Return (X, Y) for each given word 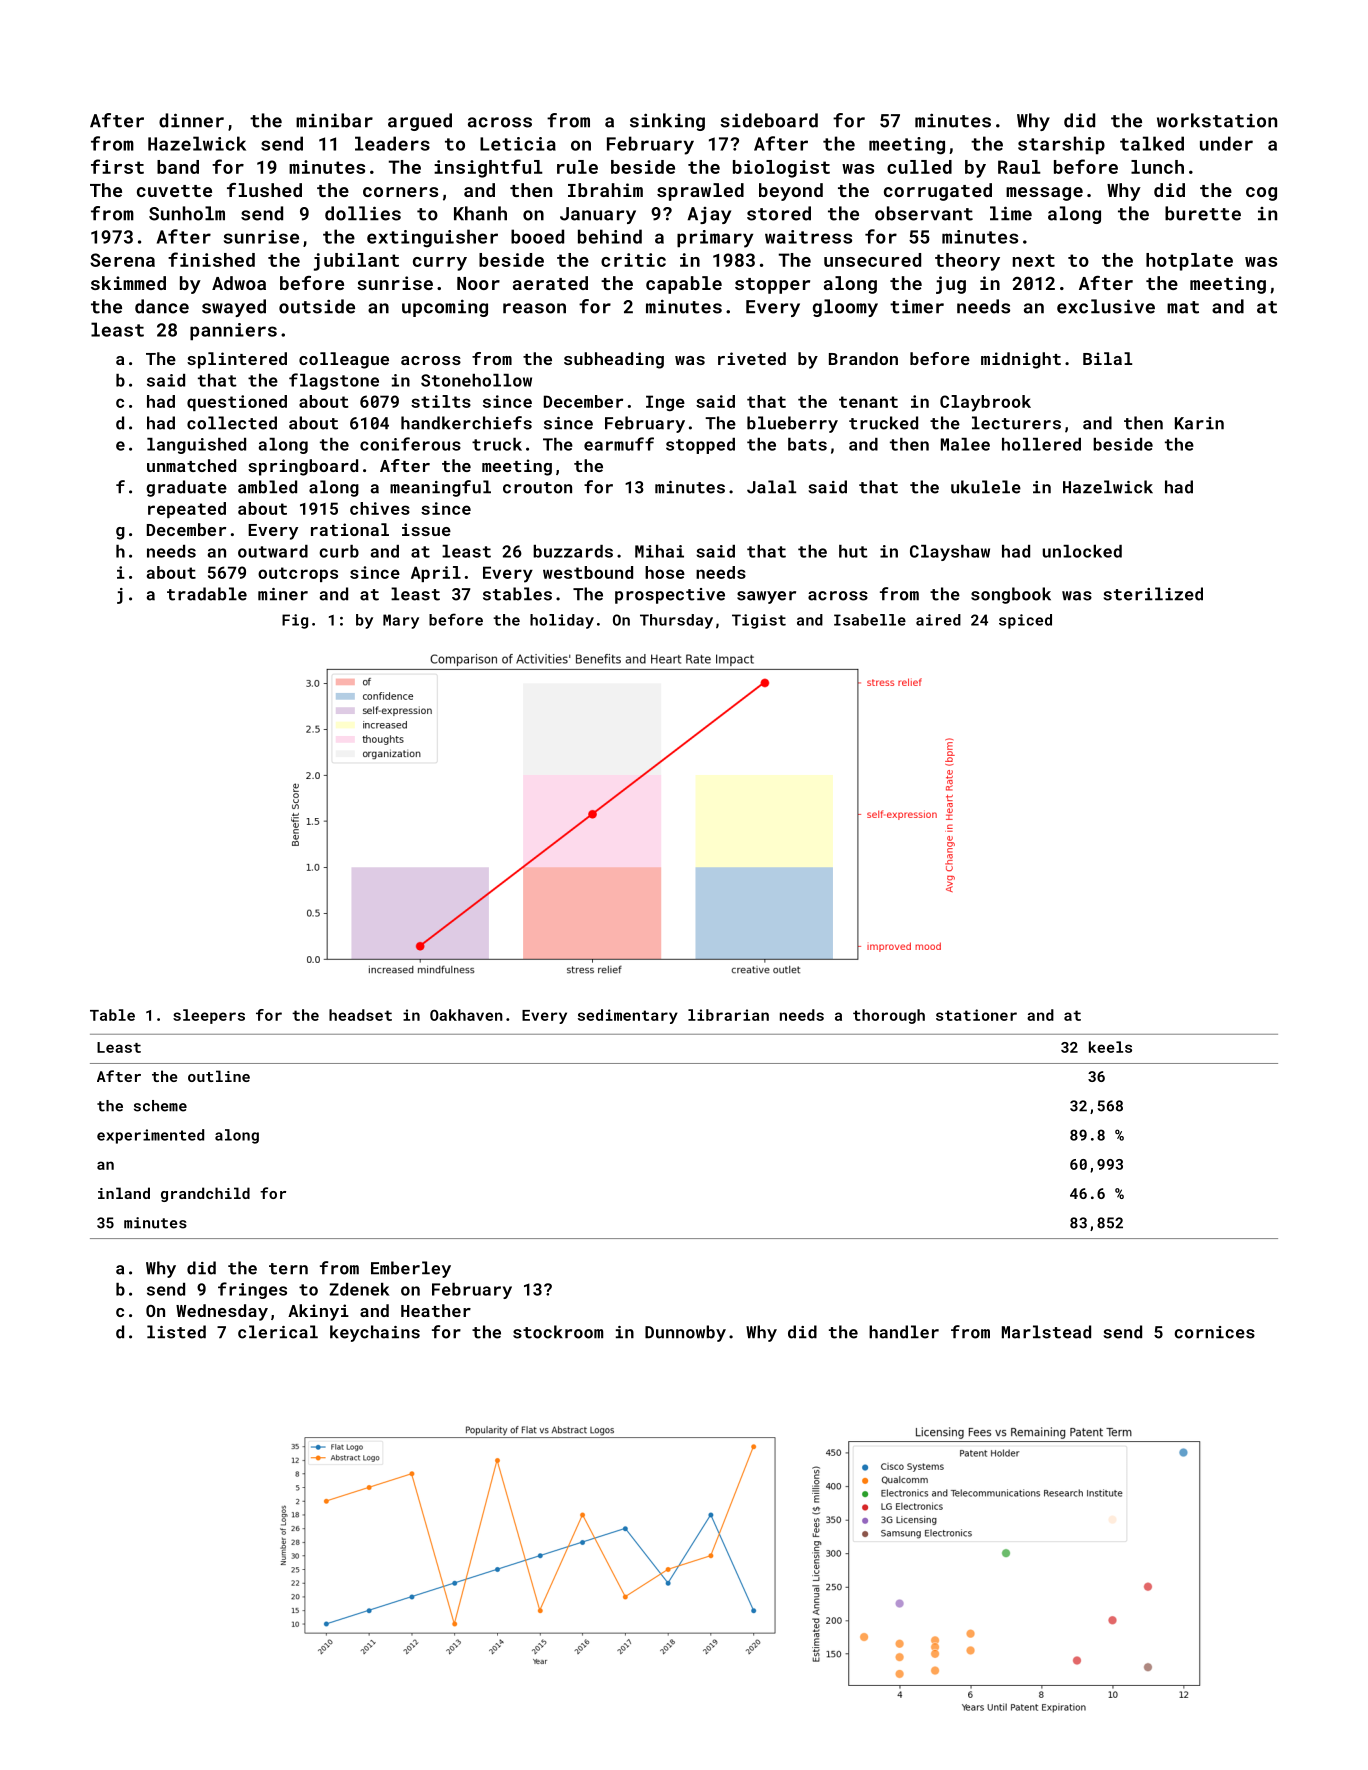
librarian (728, 1015)
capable (684, 285)
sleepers (209, 1016)
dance (162, 306)
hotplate (1189, 262)
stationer (976, 1015)
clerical (278, 1332)
